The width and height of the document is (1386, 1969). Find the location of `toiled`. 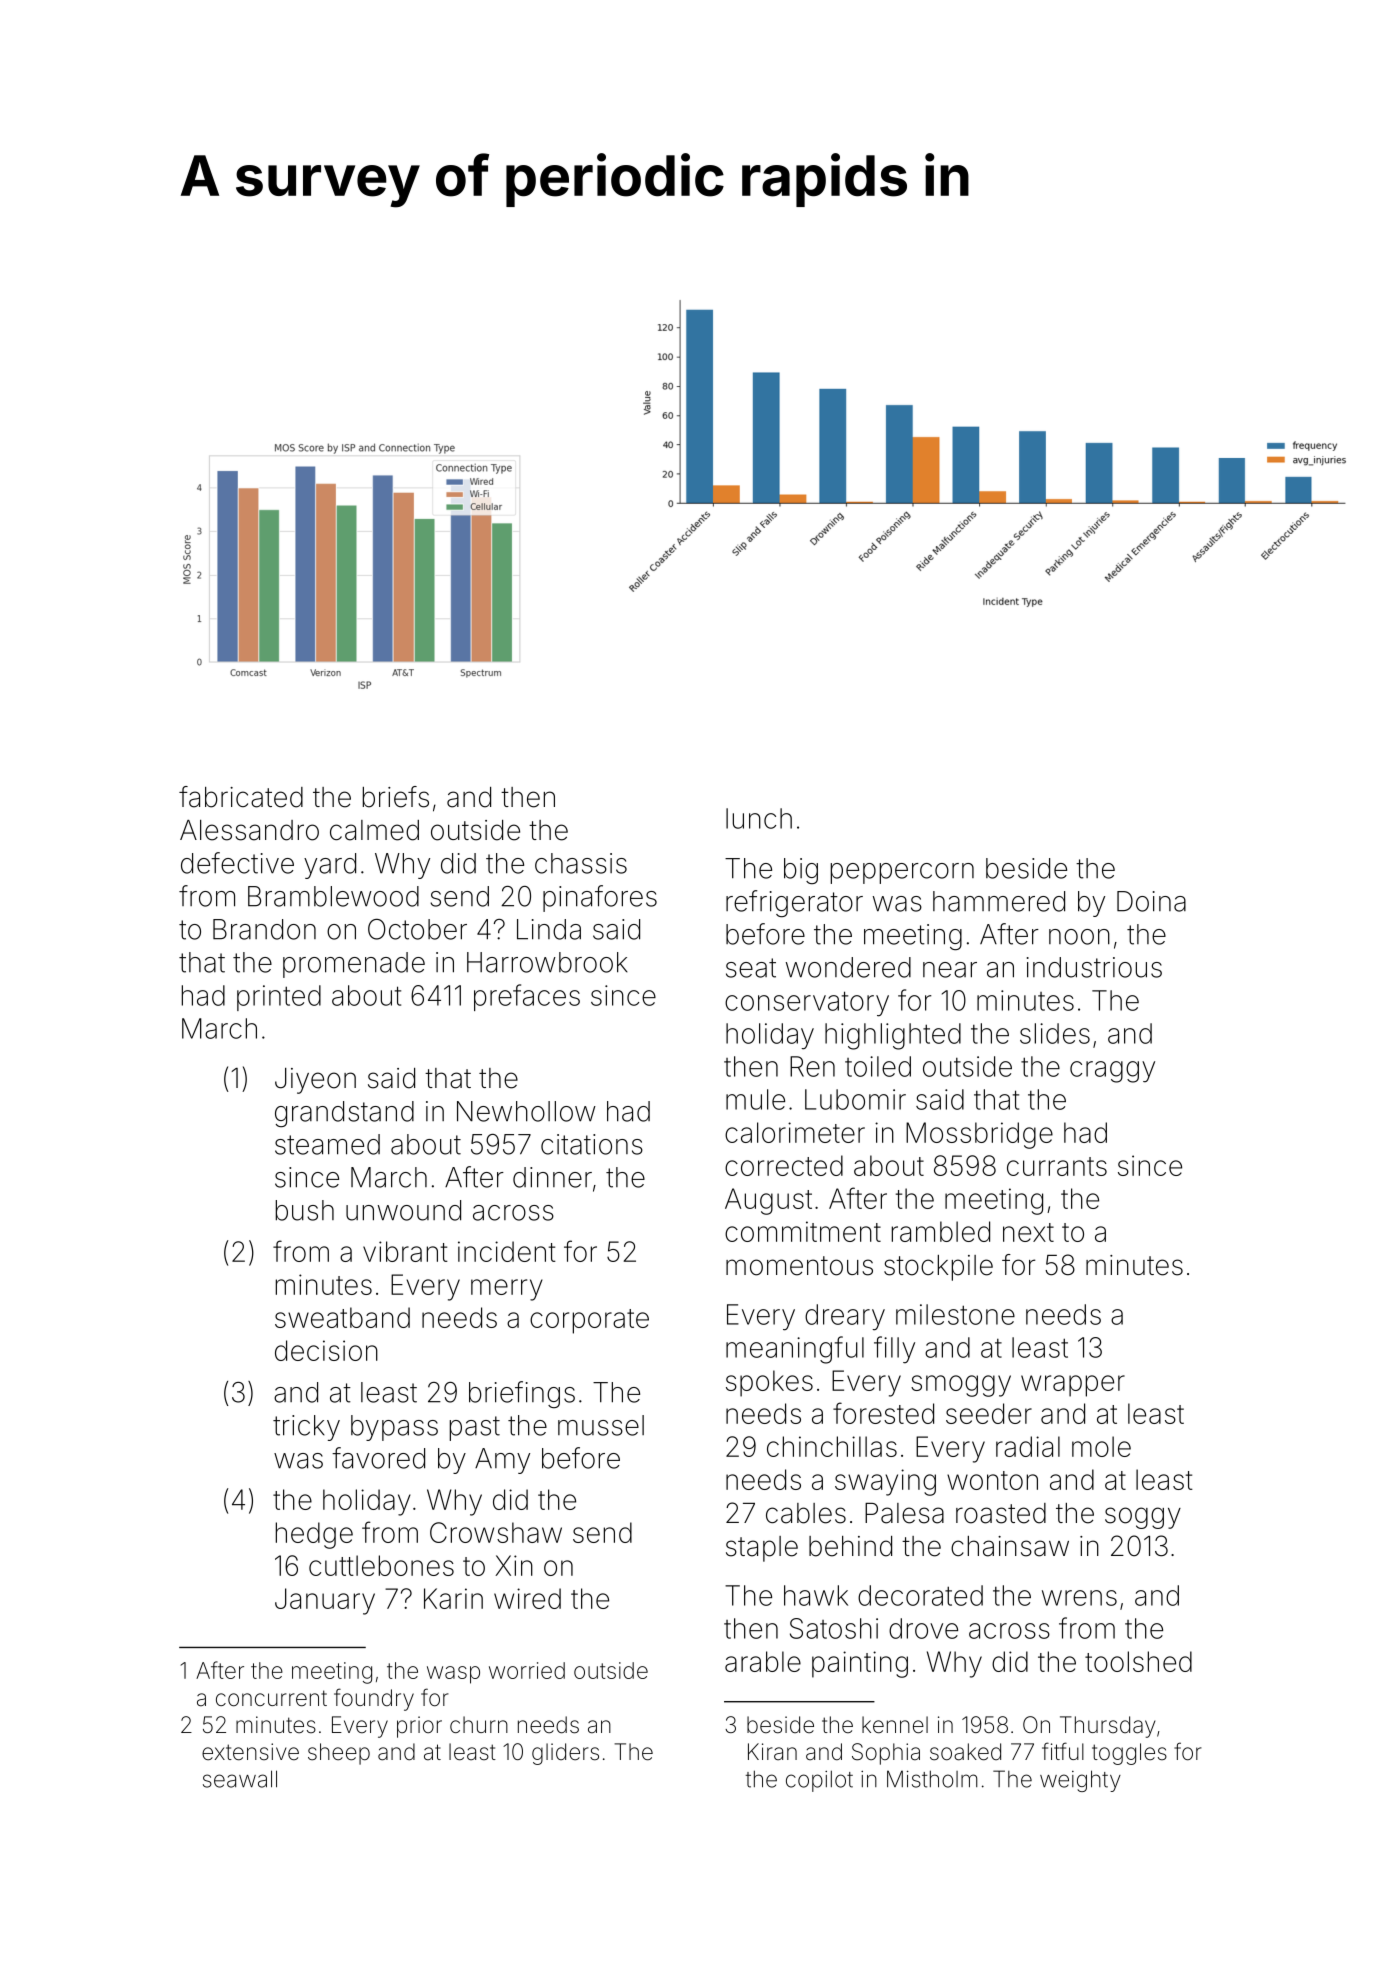

toiled is located at coordinates (878, 1066).
